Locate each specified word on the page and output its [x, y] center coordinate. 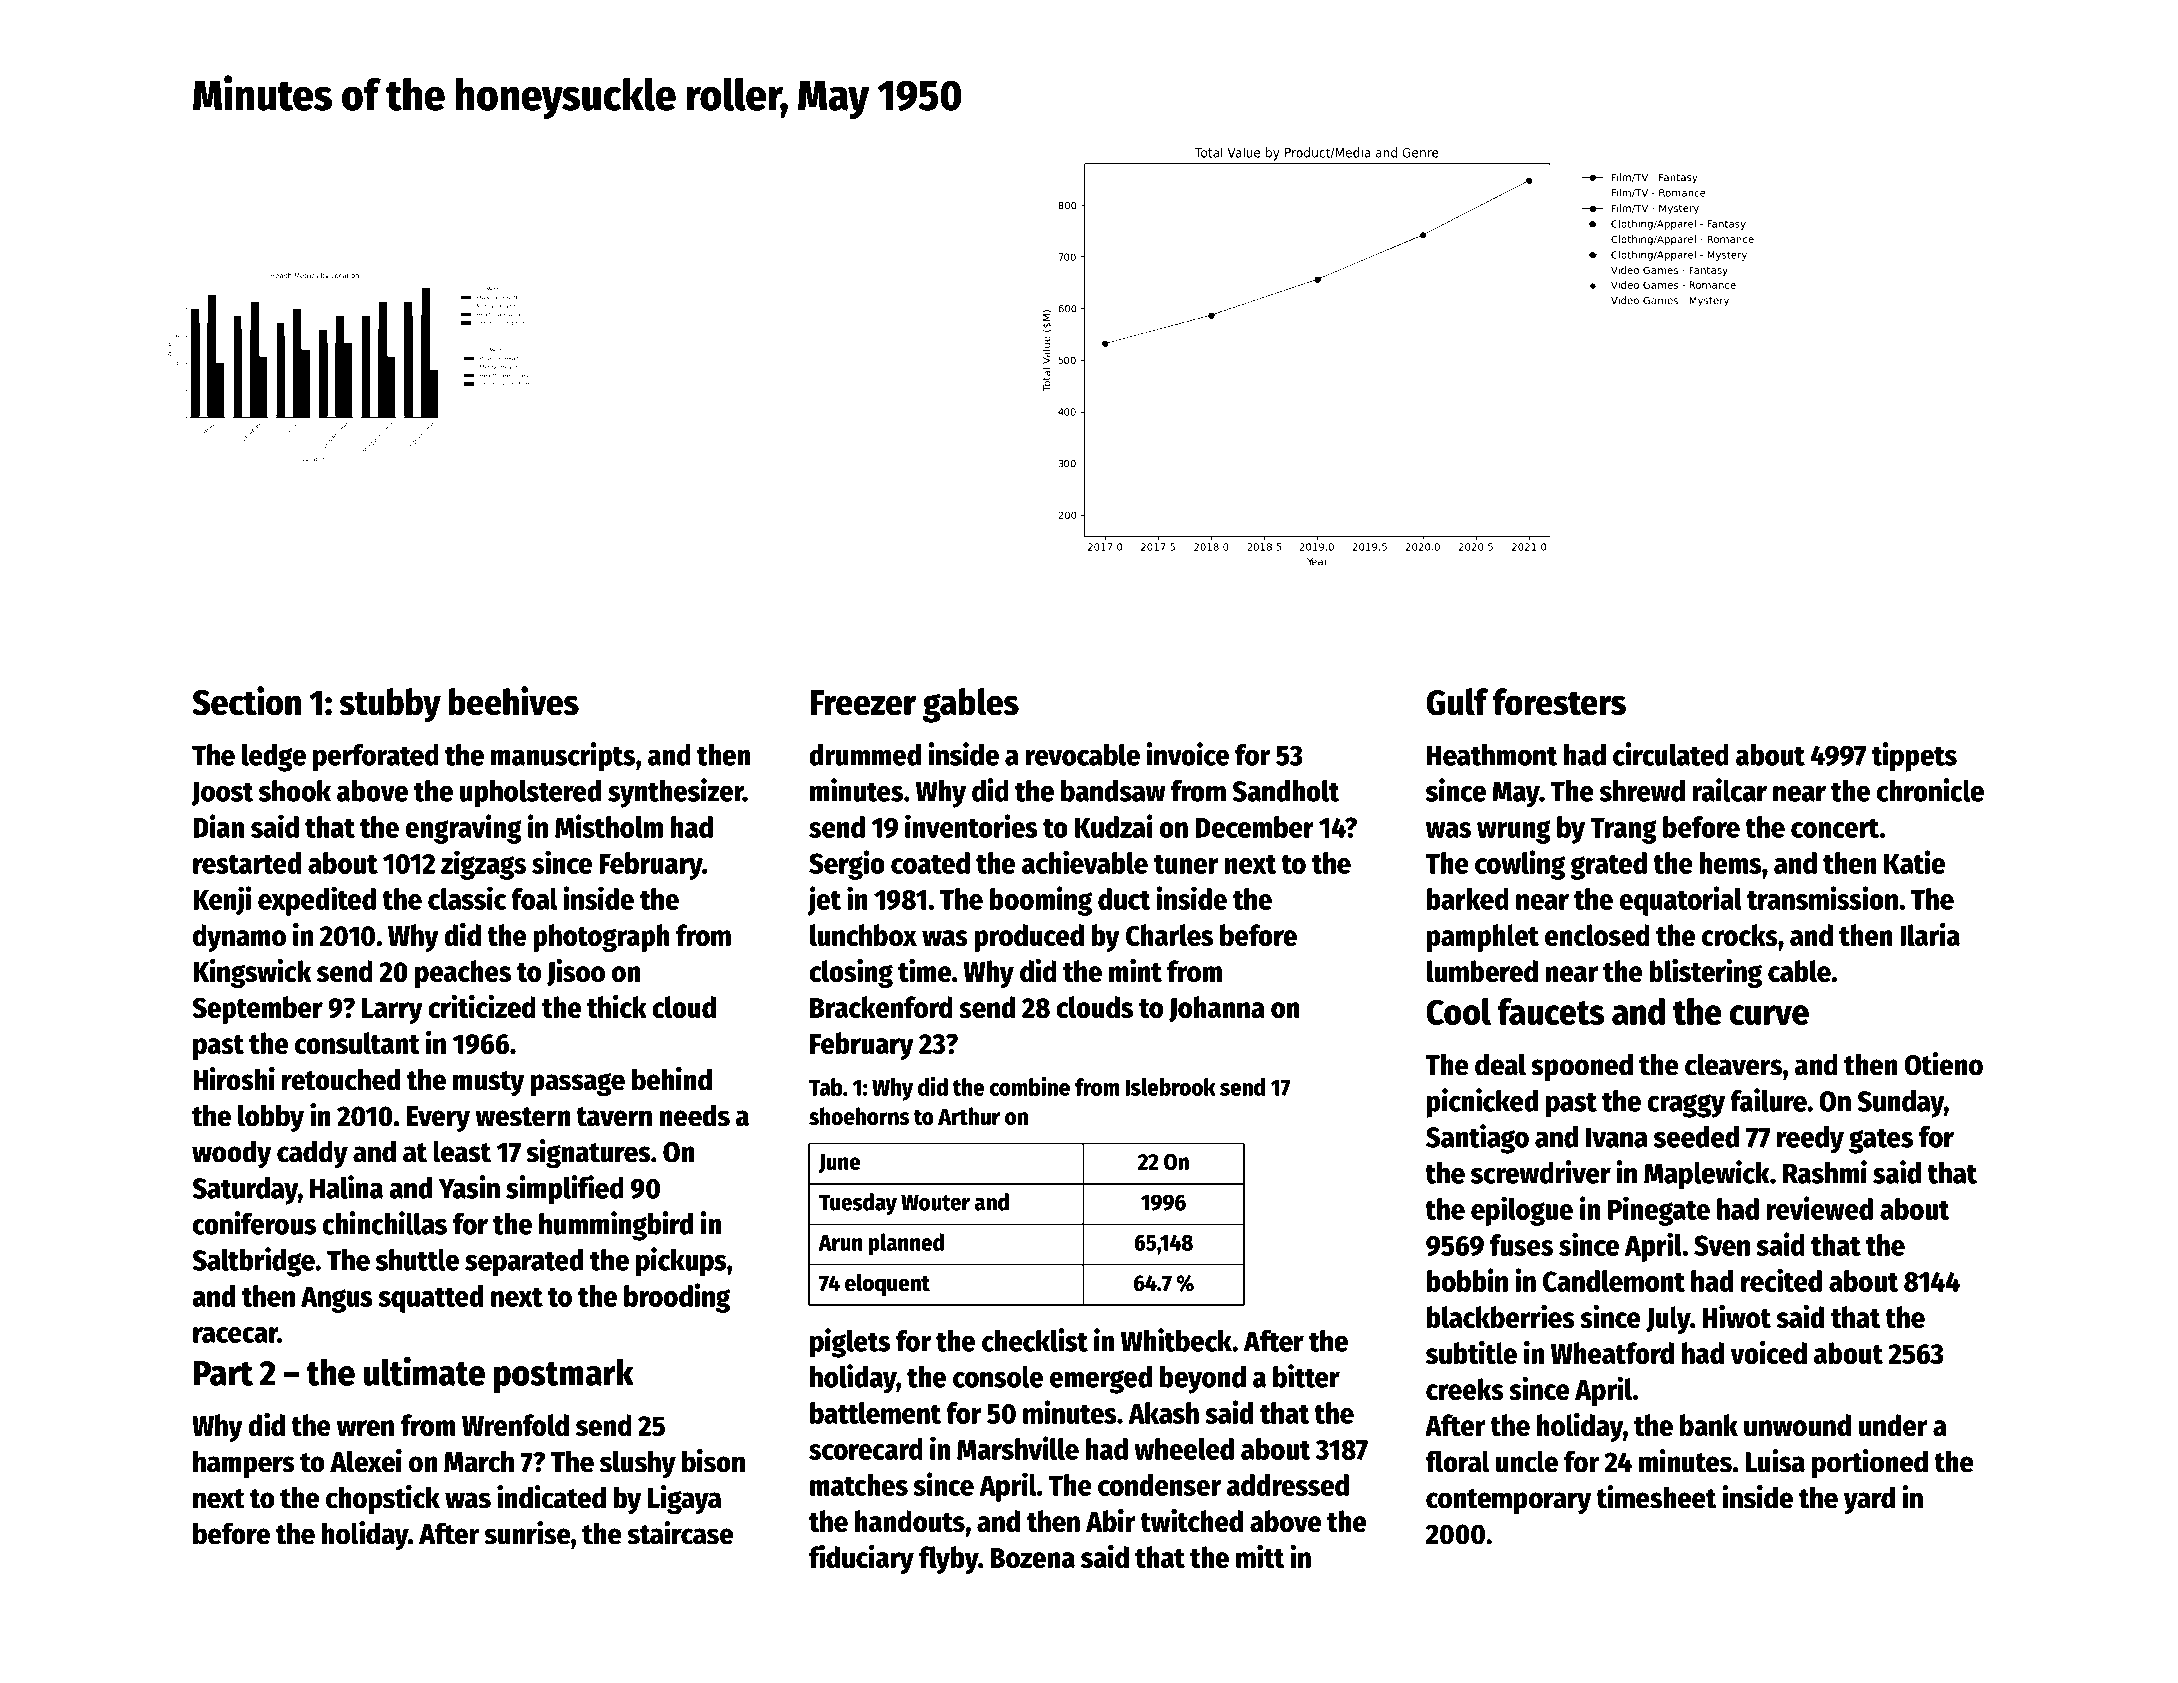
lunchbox [863, 935]
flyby [948, 1560]
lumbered [1482, 971]
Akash [1164, 1413]
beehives [513, 701]
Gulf [1457, 702]
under [1893, 1425]
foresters [1559, 702]
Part [223, 1373]
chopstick [383, 1499]
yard [1869, 1500]
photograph [601, 938]
